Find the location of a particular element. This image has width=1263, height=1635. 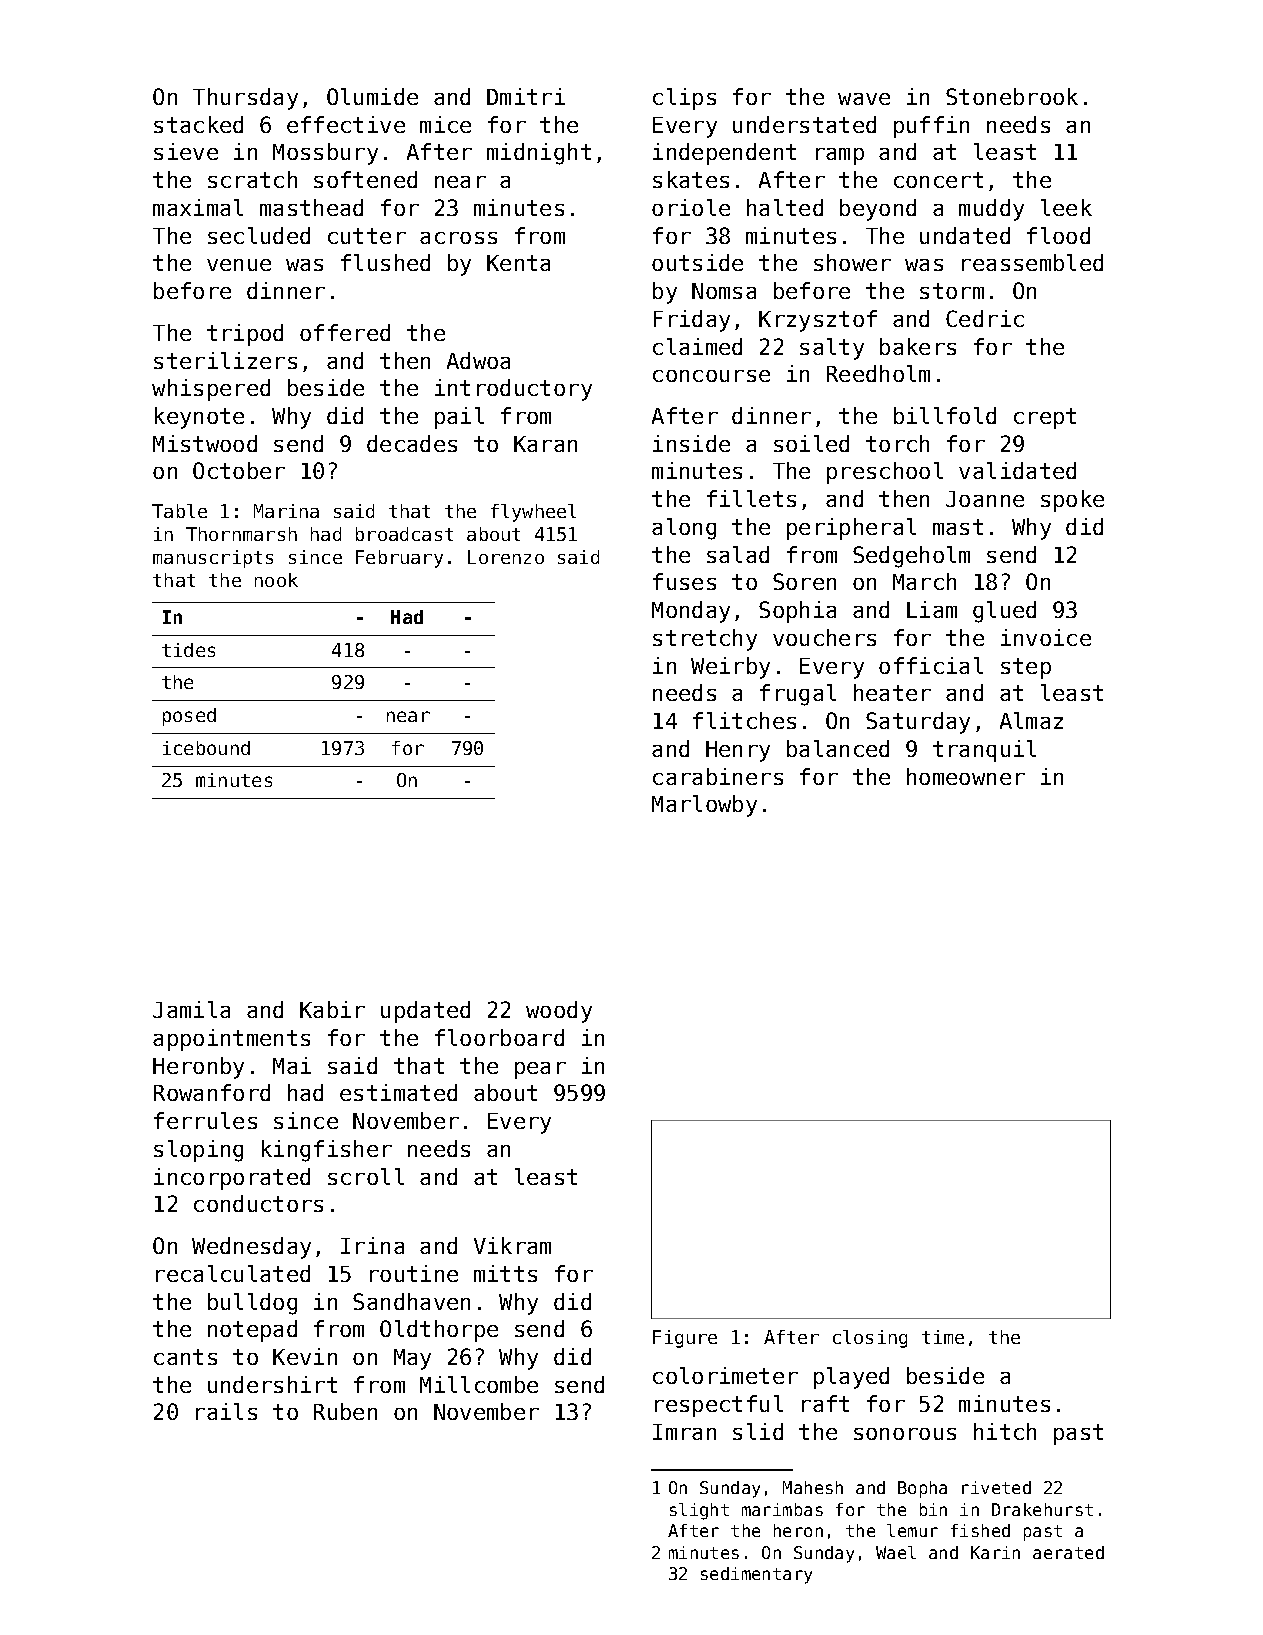

sterilizers is located at coordinates (225, 360).
